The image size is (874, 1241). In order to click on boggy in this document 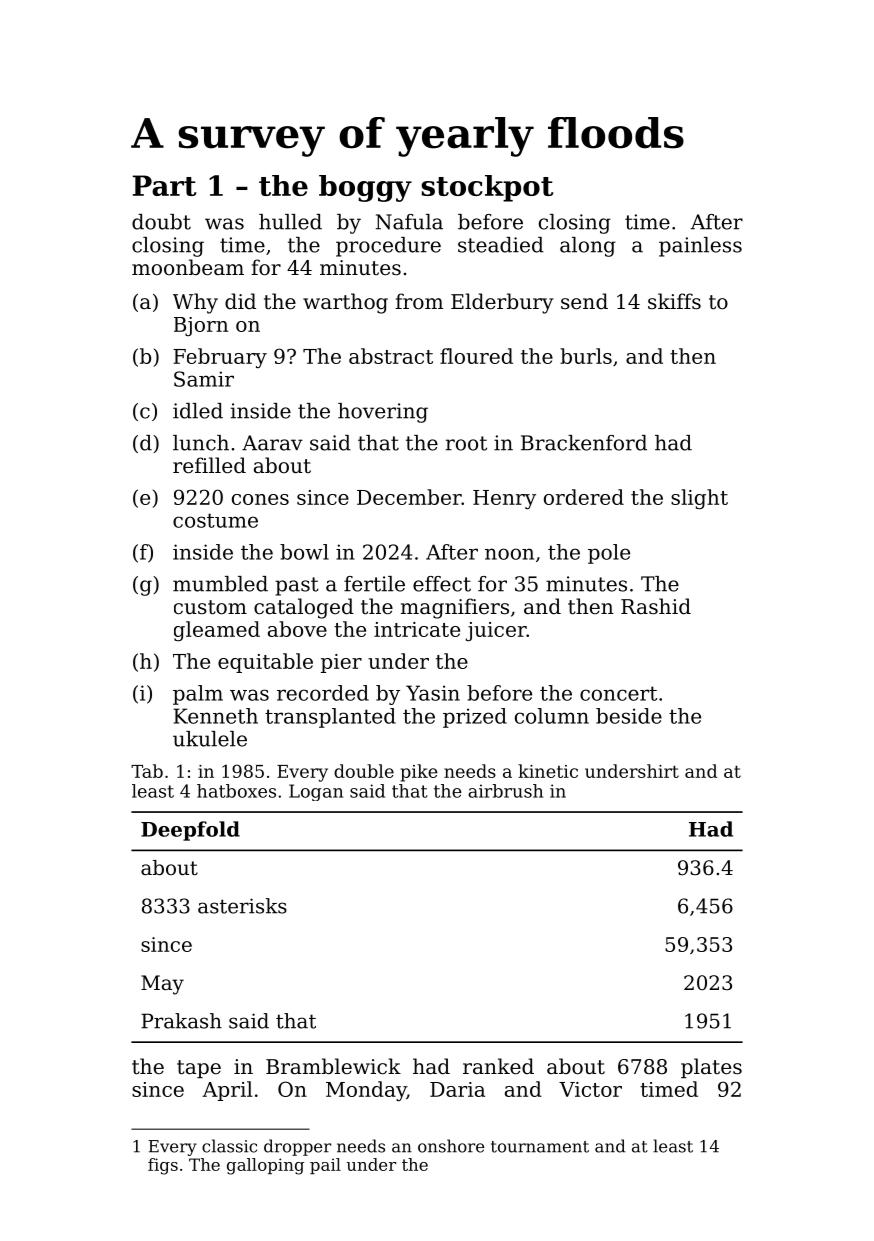, I will do `click(365, 188)`.
